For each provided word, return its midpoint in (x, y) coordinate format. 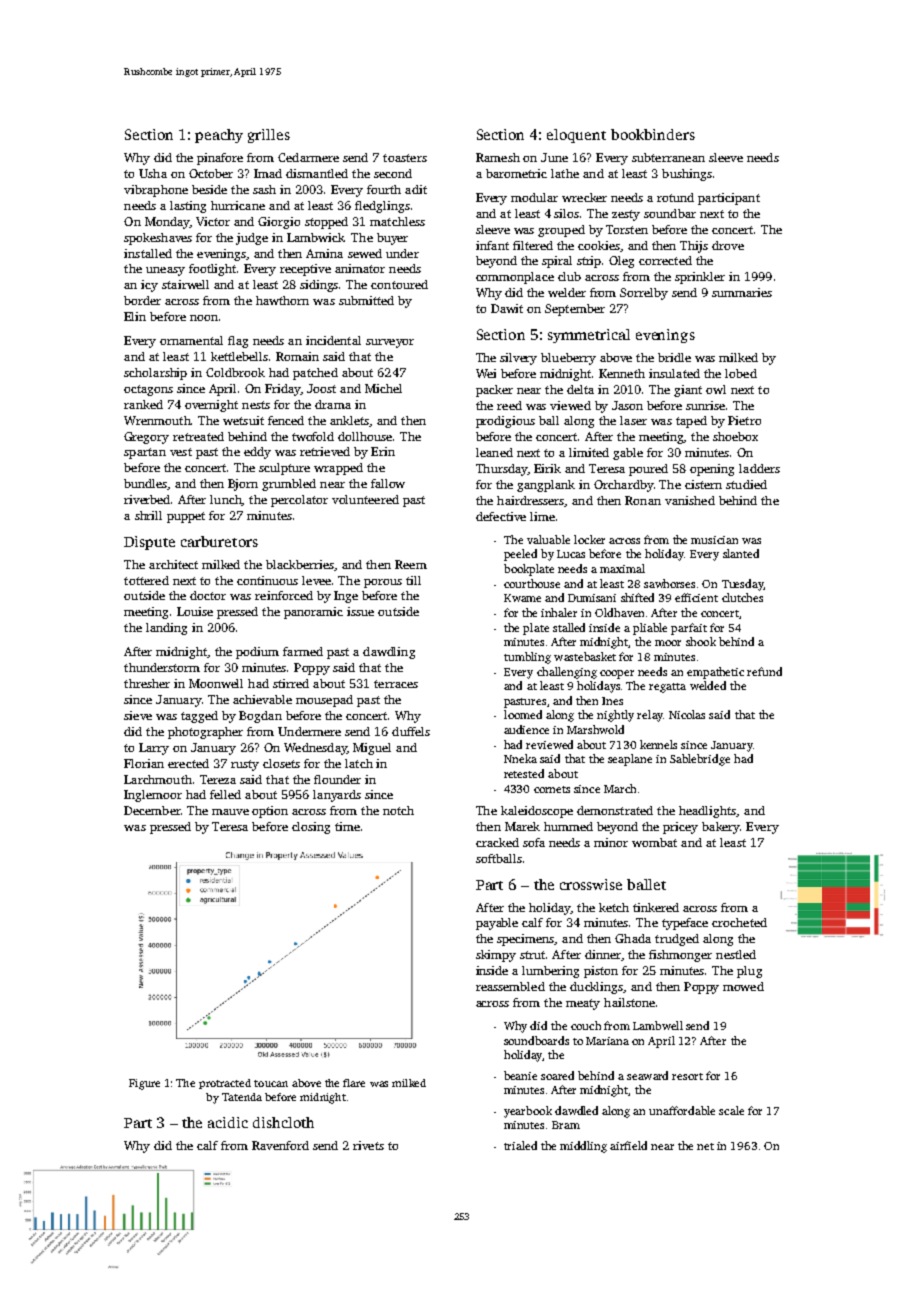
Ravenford (280, 1145)
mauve (230, 812)
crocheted (739, 922)
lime (542, 516)
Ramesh (498, 157)
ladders (759, 468)
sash (264, 189)
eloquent (576, 136)
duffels (411, 731)
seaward (647, 1075)
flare (354, 1083)
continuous (267, 580)
